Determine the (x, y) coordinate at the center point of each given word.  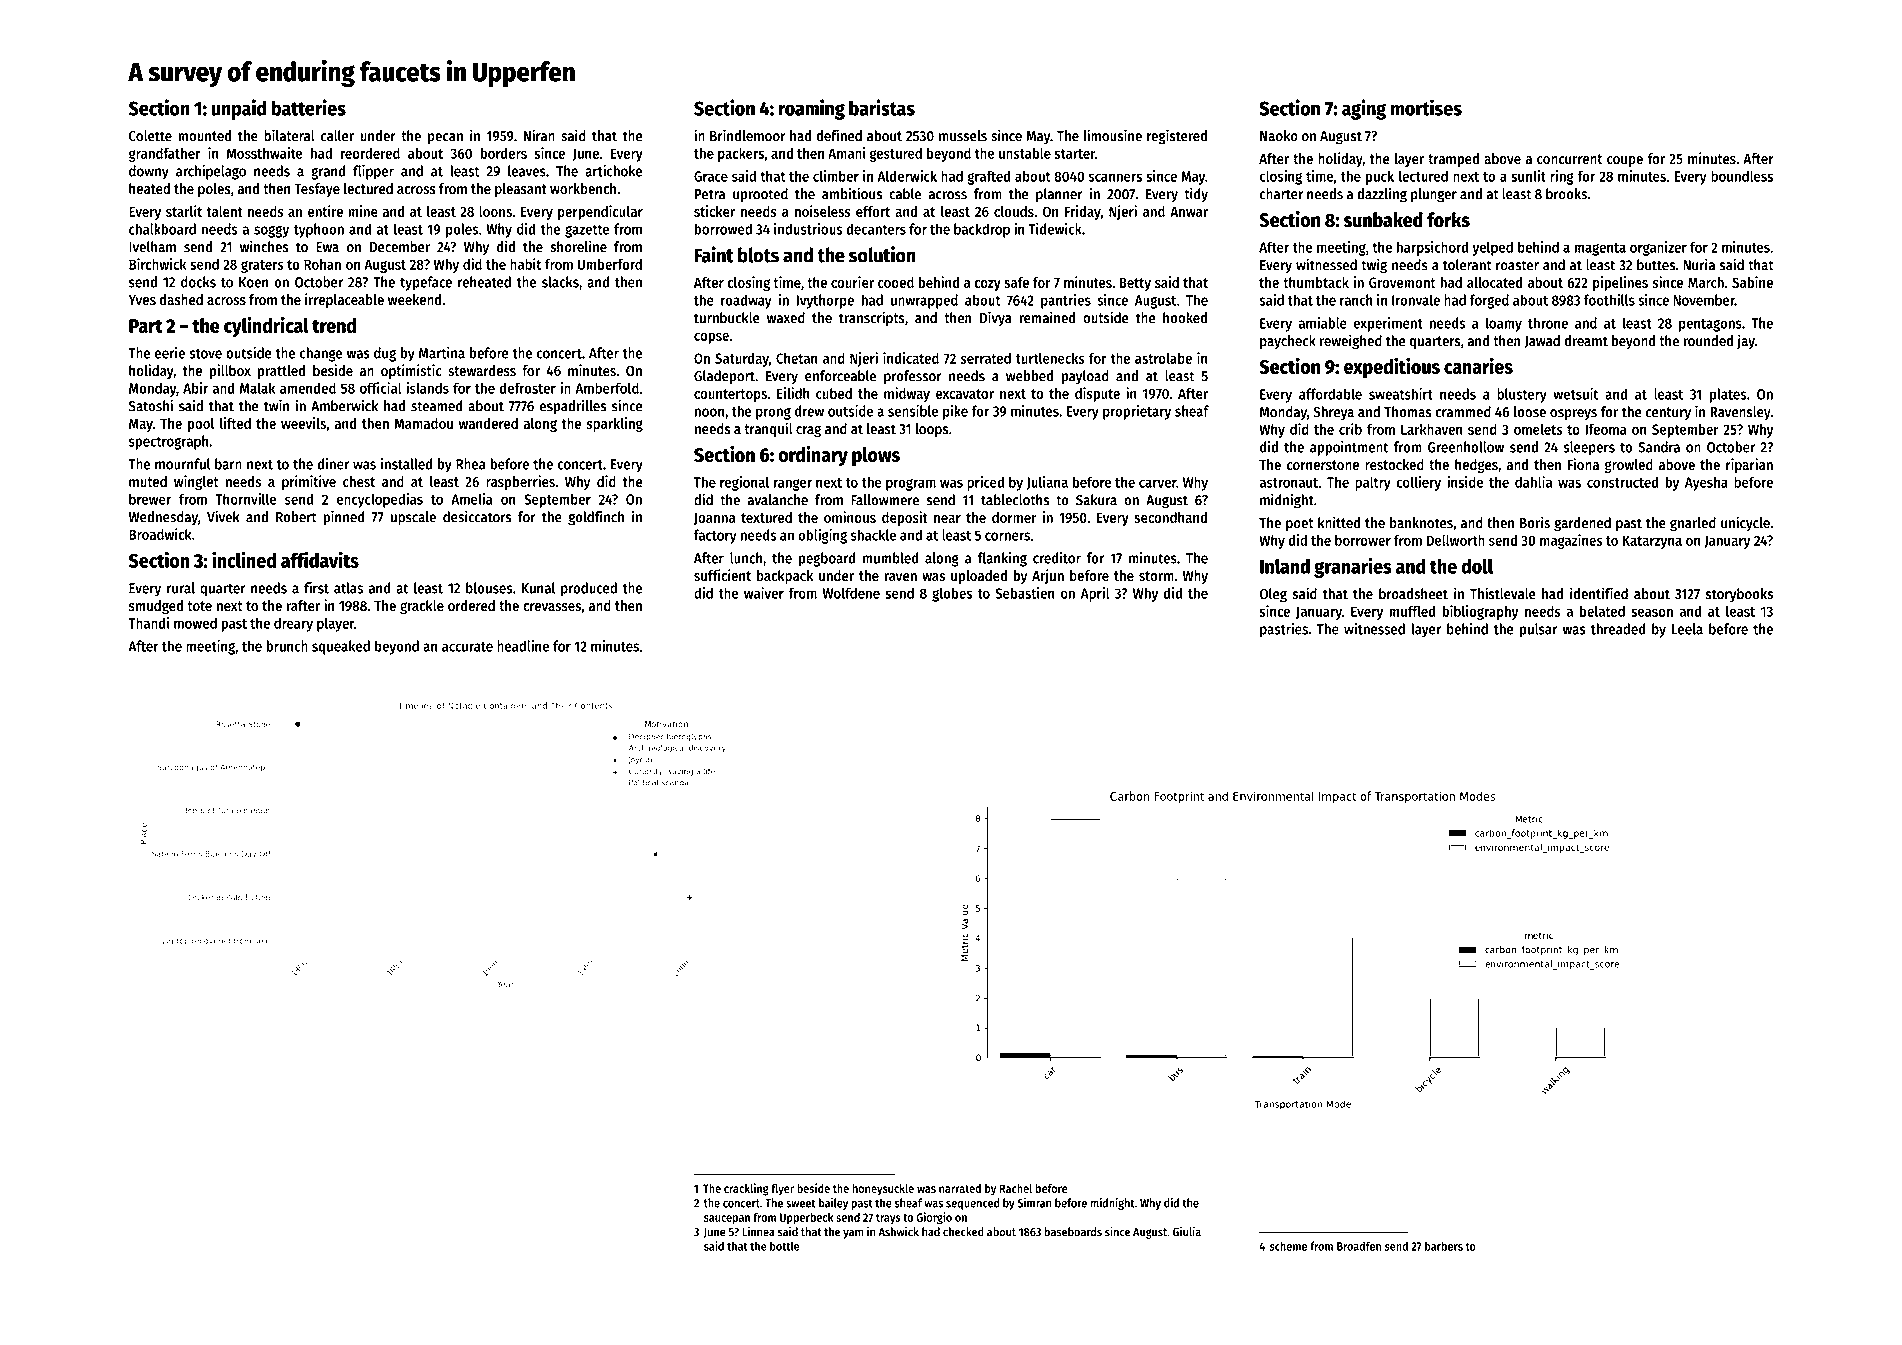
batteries (309, 107)
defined (839, 135)
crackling (746, 1189)
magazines (1571, 541)
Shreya (1333, 413)
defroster (528, 388)
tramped (1453, 160)
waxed (786, 318)
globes (952, 594)
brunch (287, 646)
